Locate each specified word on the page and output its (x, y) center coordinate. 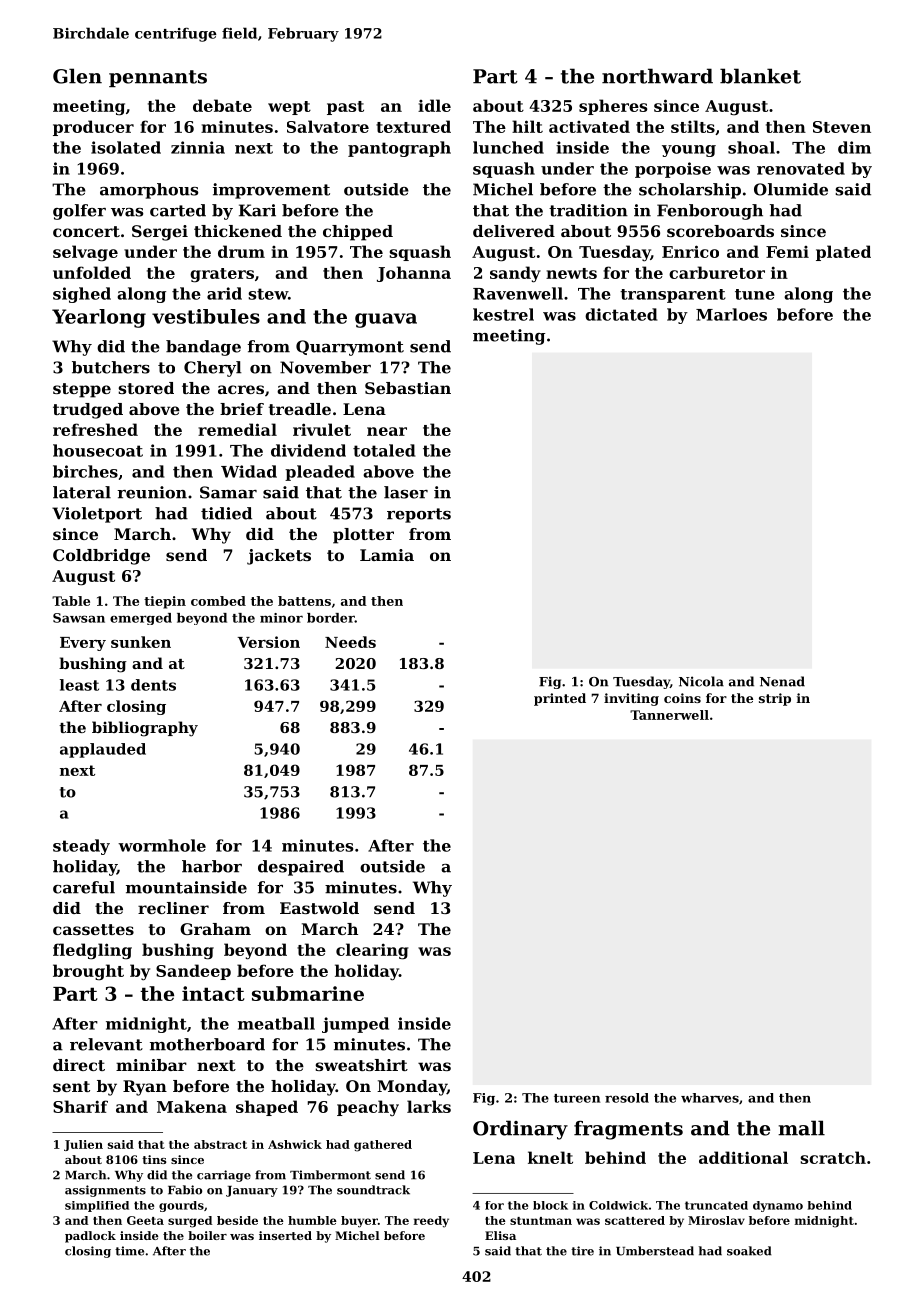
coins (682, 698)
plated (843, 253)
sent (71, 1086)
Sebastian (408, 388)
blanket (760, 76)
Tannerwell (669, 715)
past (345, 108)
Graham (215, 929)
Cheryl (213, 369)
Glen (77, 76)
